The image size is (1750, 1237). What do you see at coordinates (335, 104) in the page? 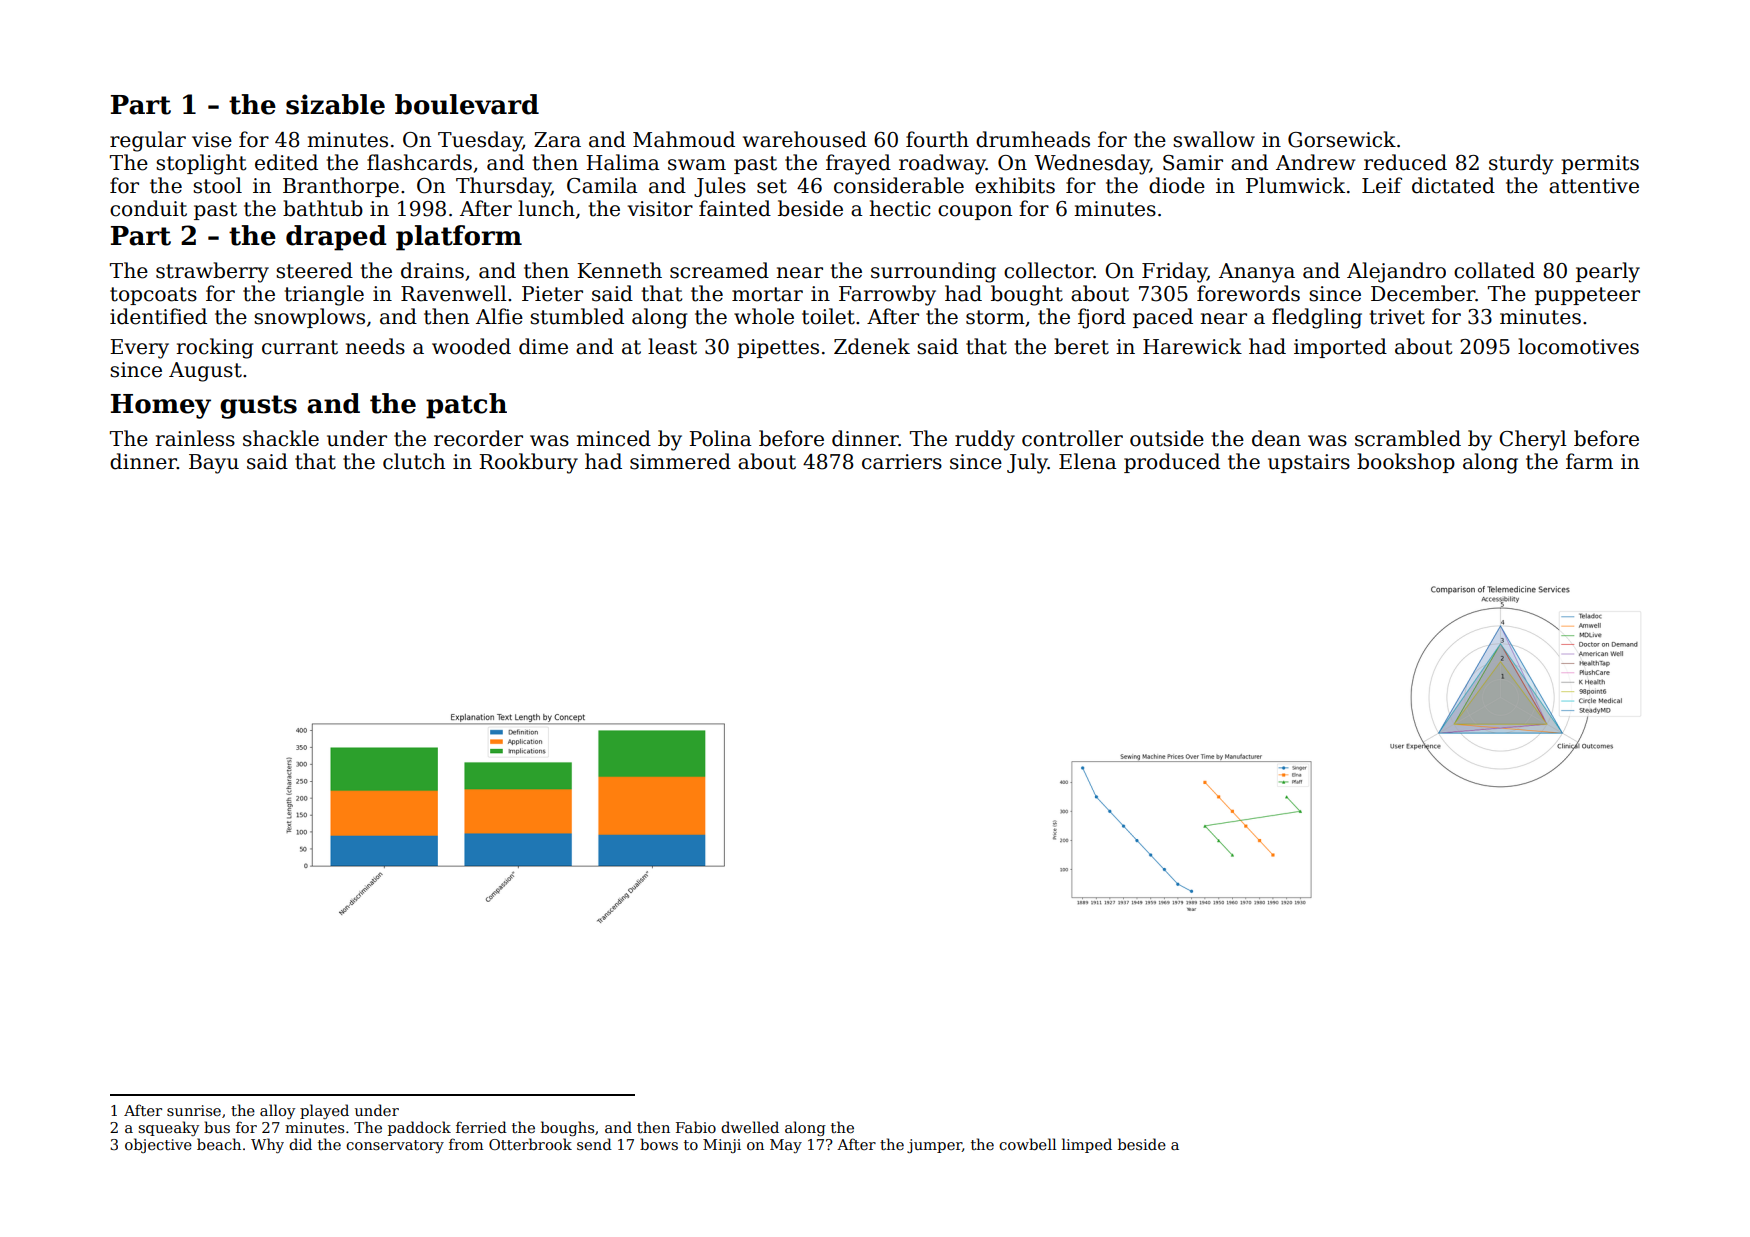
I see `sizable` at bounding box center [335, 104].
